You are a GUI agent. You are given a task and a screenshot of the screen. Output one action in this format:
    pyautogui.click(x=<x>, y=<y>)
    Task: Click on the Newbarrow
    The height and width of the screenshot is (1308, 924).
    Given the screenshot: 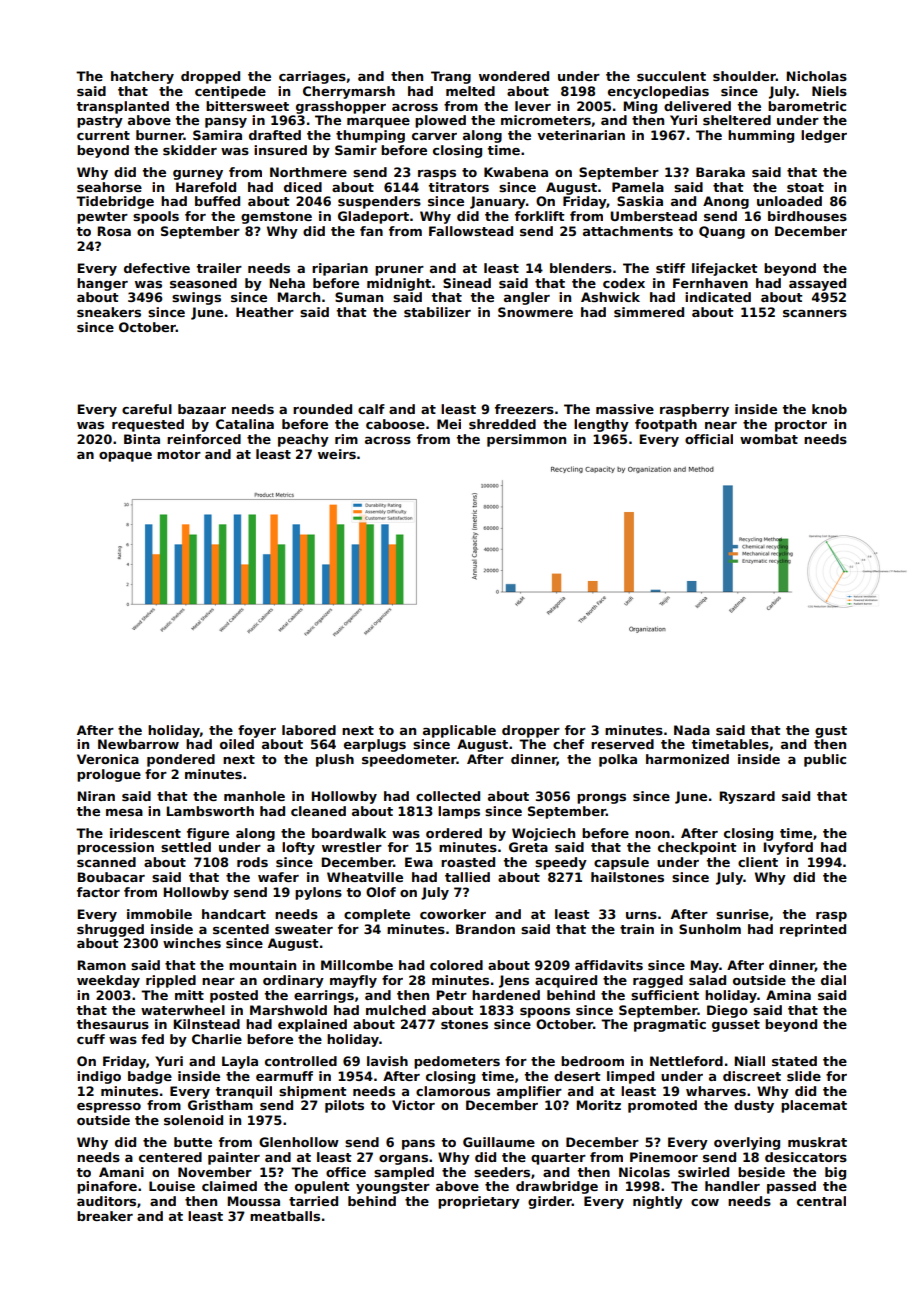 What is the action you would take?
    pyautogui.click(x=138, y=744)
